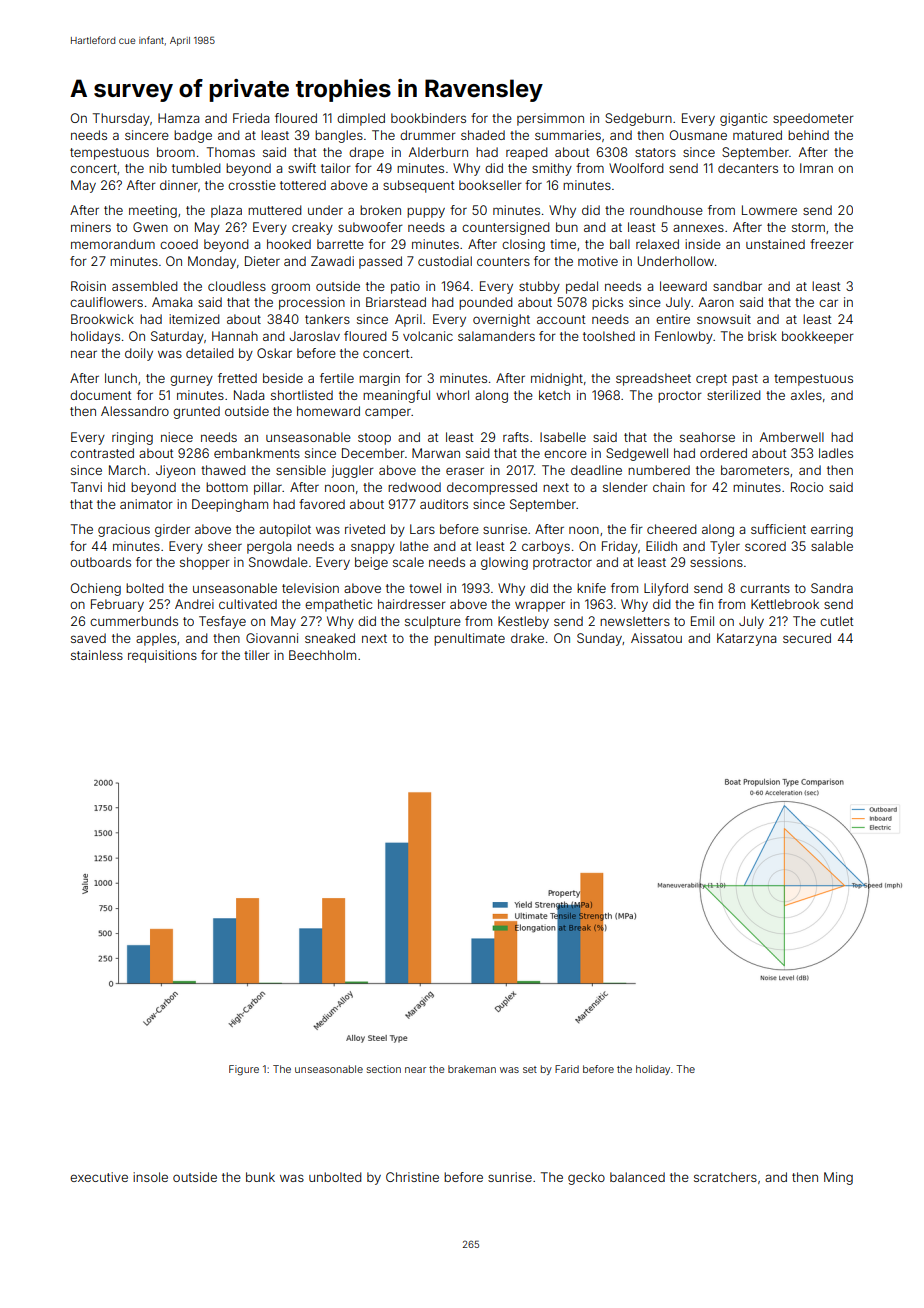  What do you see at coordinates (838, 1178) in the screenshot?
I see `Ming` at bounding box center [838, 1178].
